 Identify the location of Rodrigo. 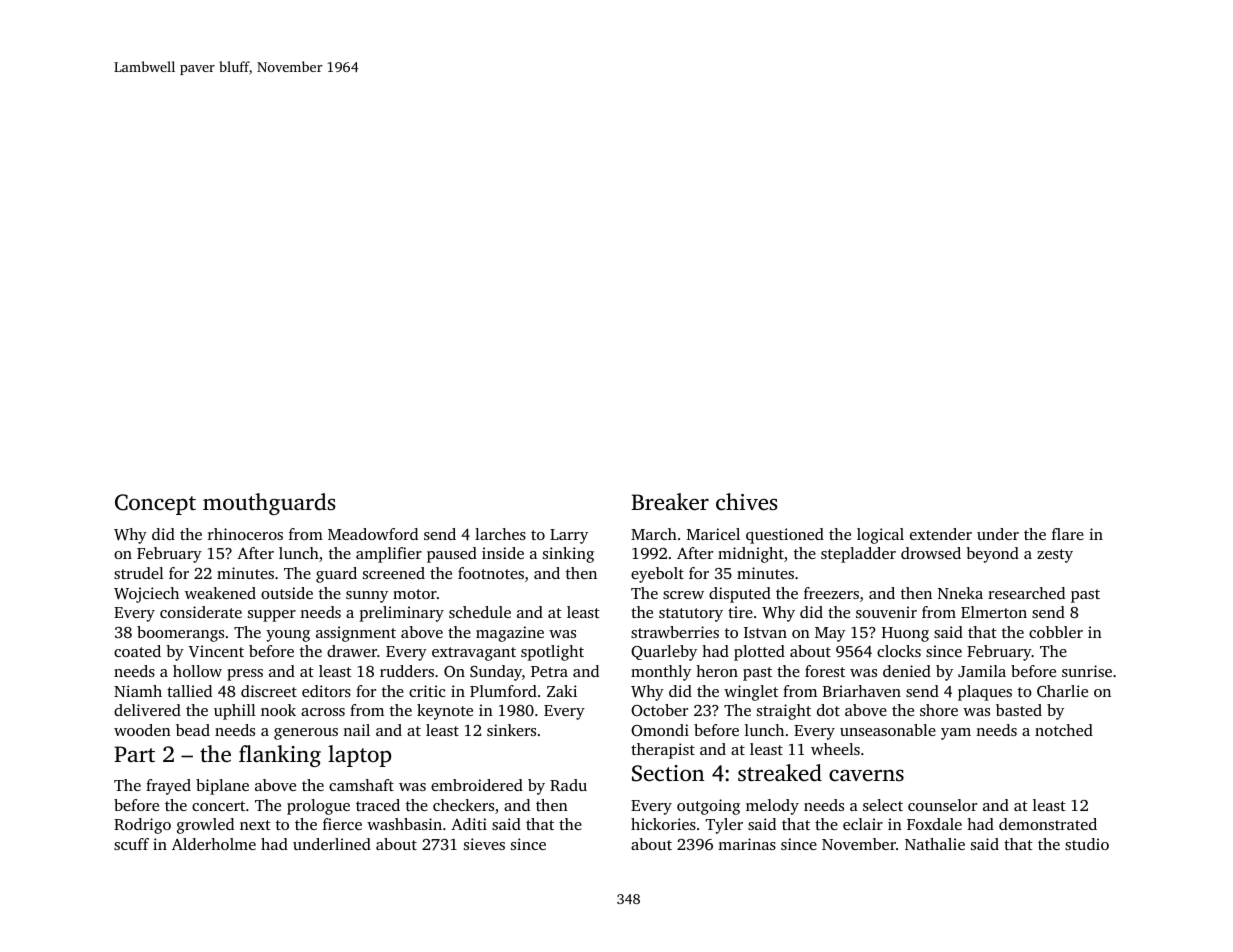
(142, 826).
